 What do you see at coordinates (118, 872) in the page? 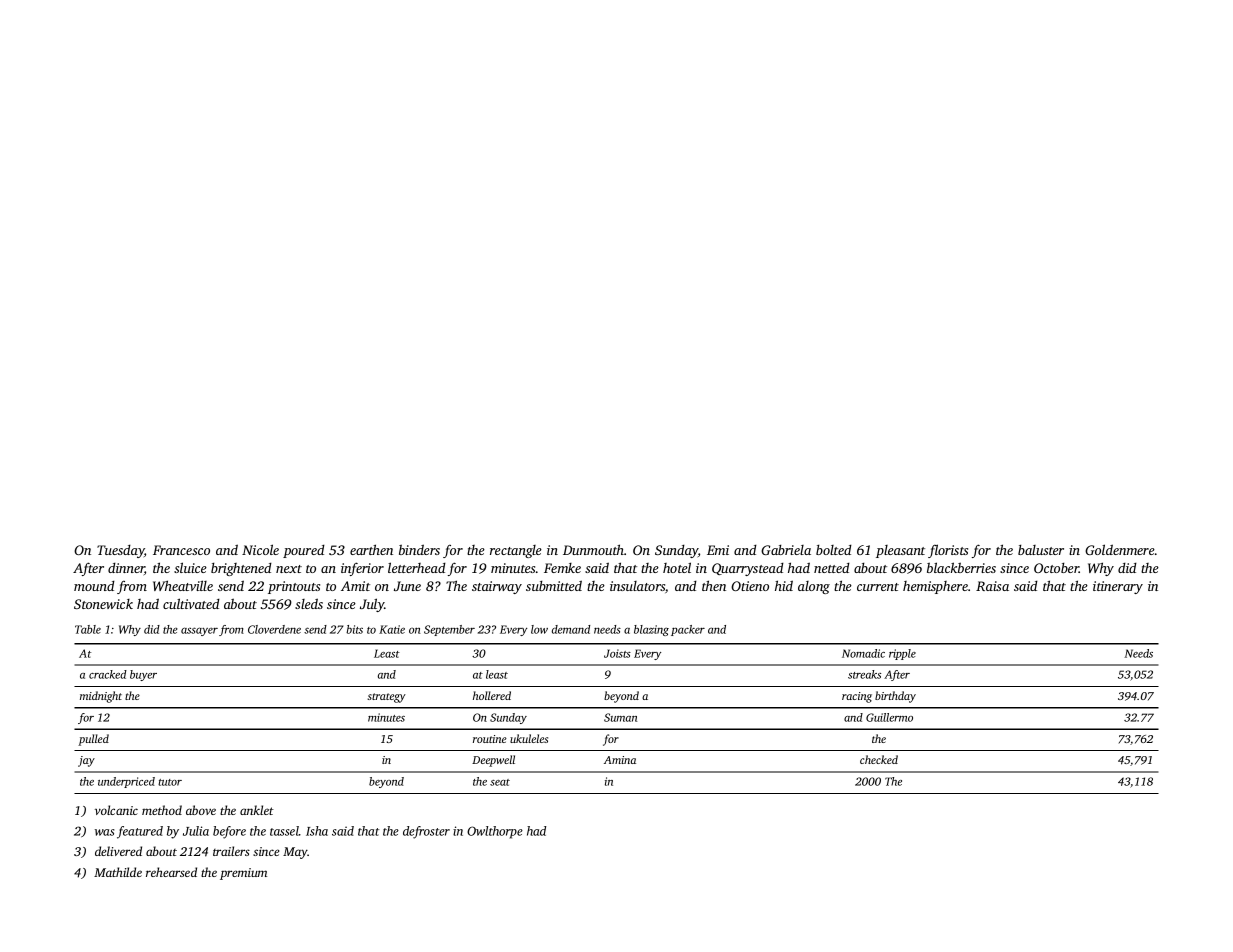
I see `Mathilde` at bounding box center [118, 872].
